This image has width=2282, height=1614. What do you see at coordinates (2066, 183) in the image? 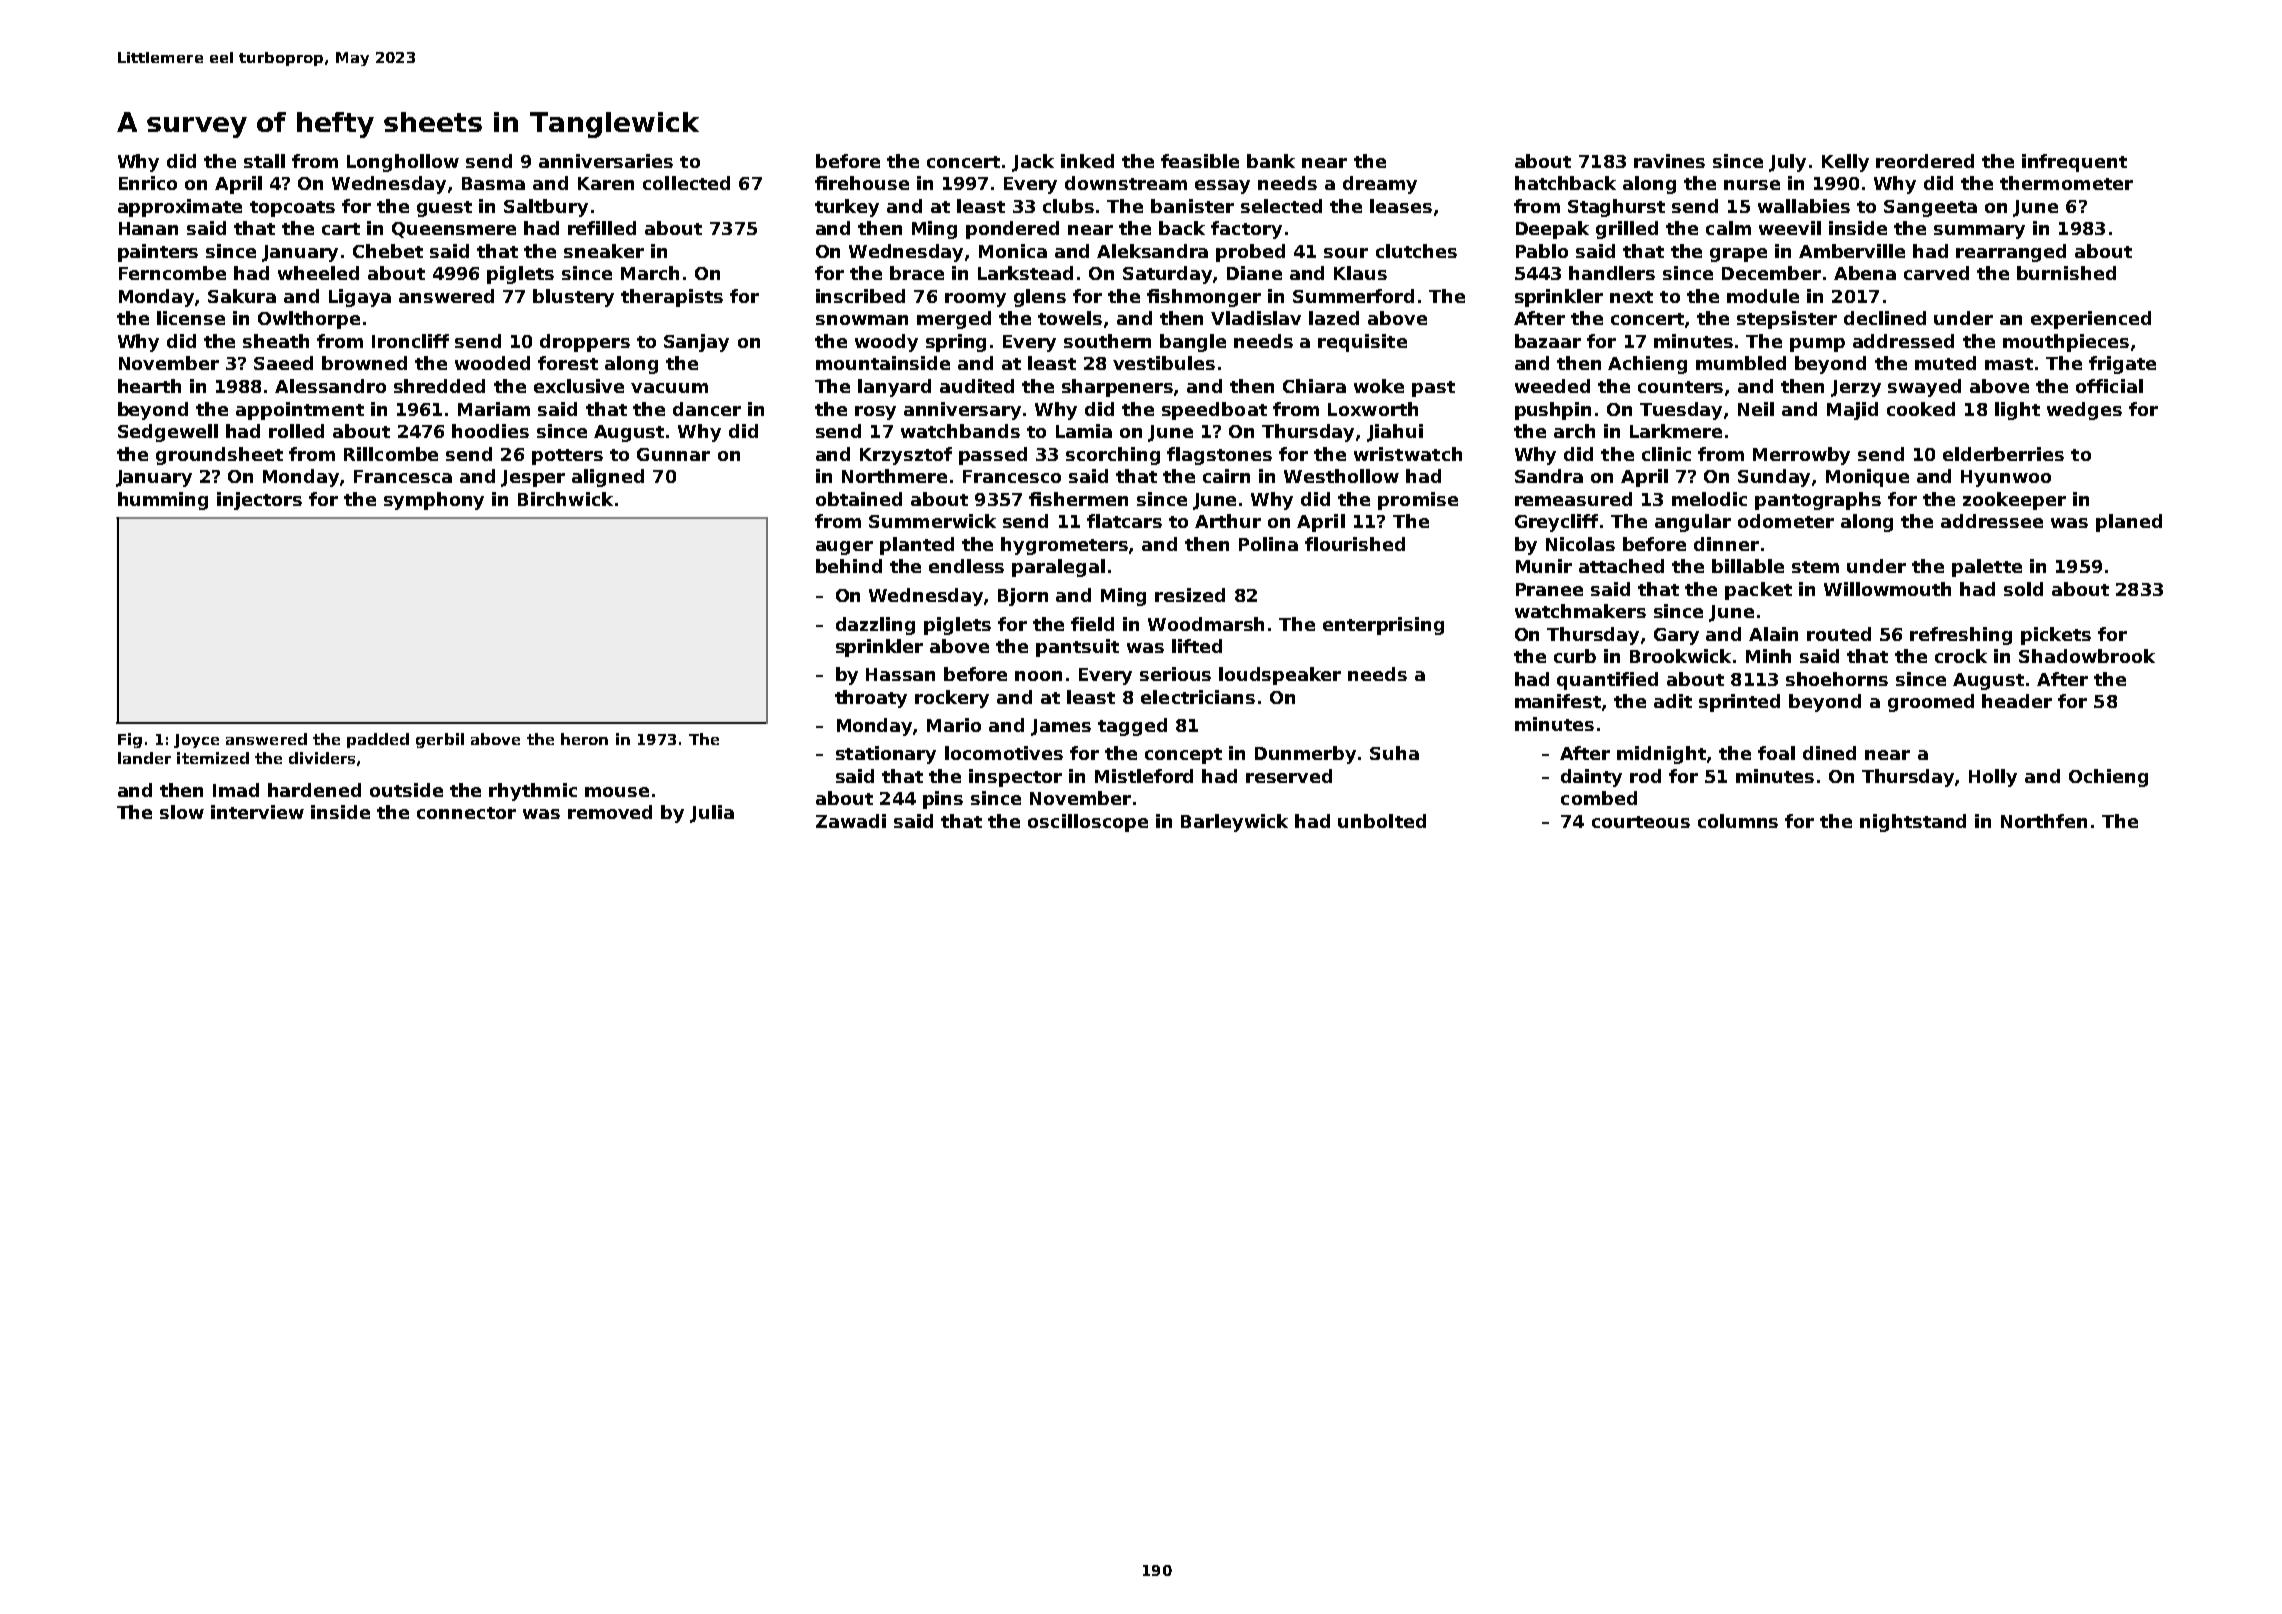
I see `thermometer` at bounding box center [2066, 183].
